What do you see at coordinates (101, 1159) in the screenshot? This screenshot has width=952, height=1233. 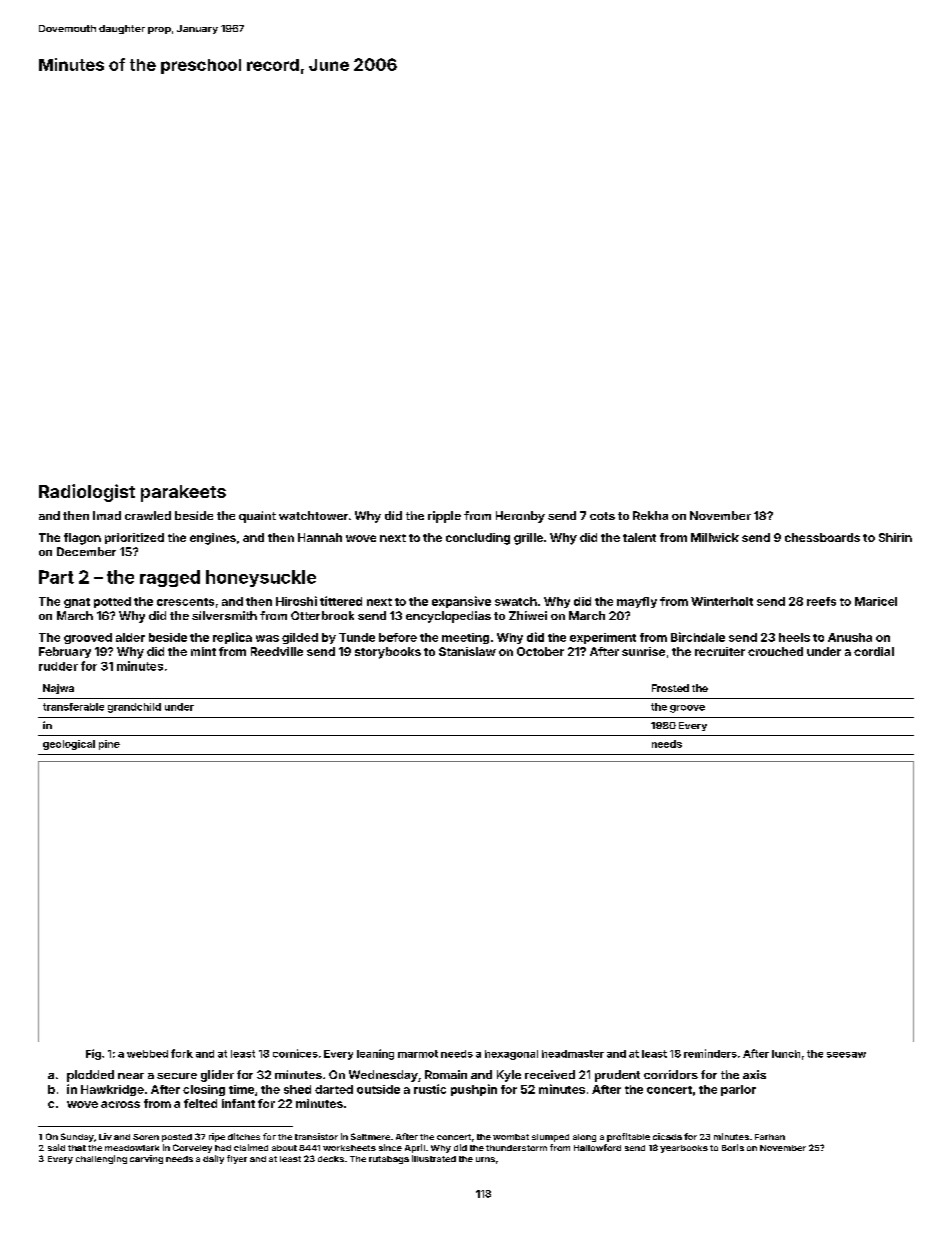 I see `challenging` at bounding box center [101, 1159].
